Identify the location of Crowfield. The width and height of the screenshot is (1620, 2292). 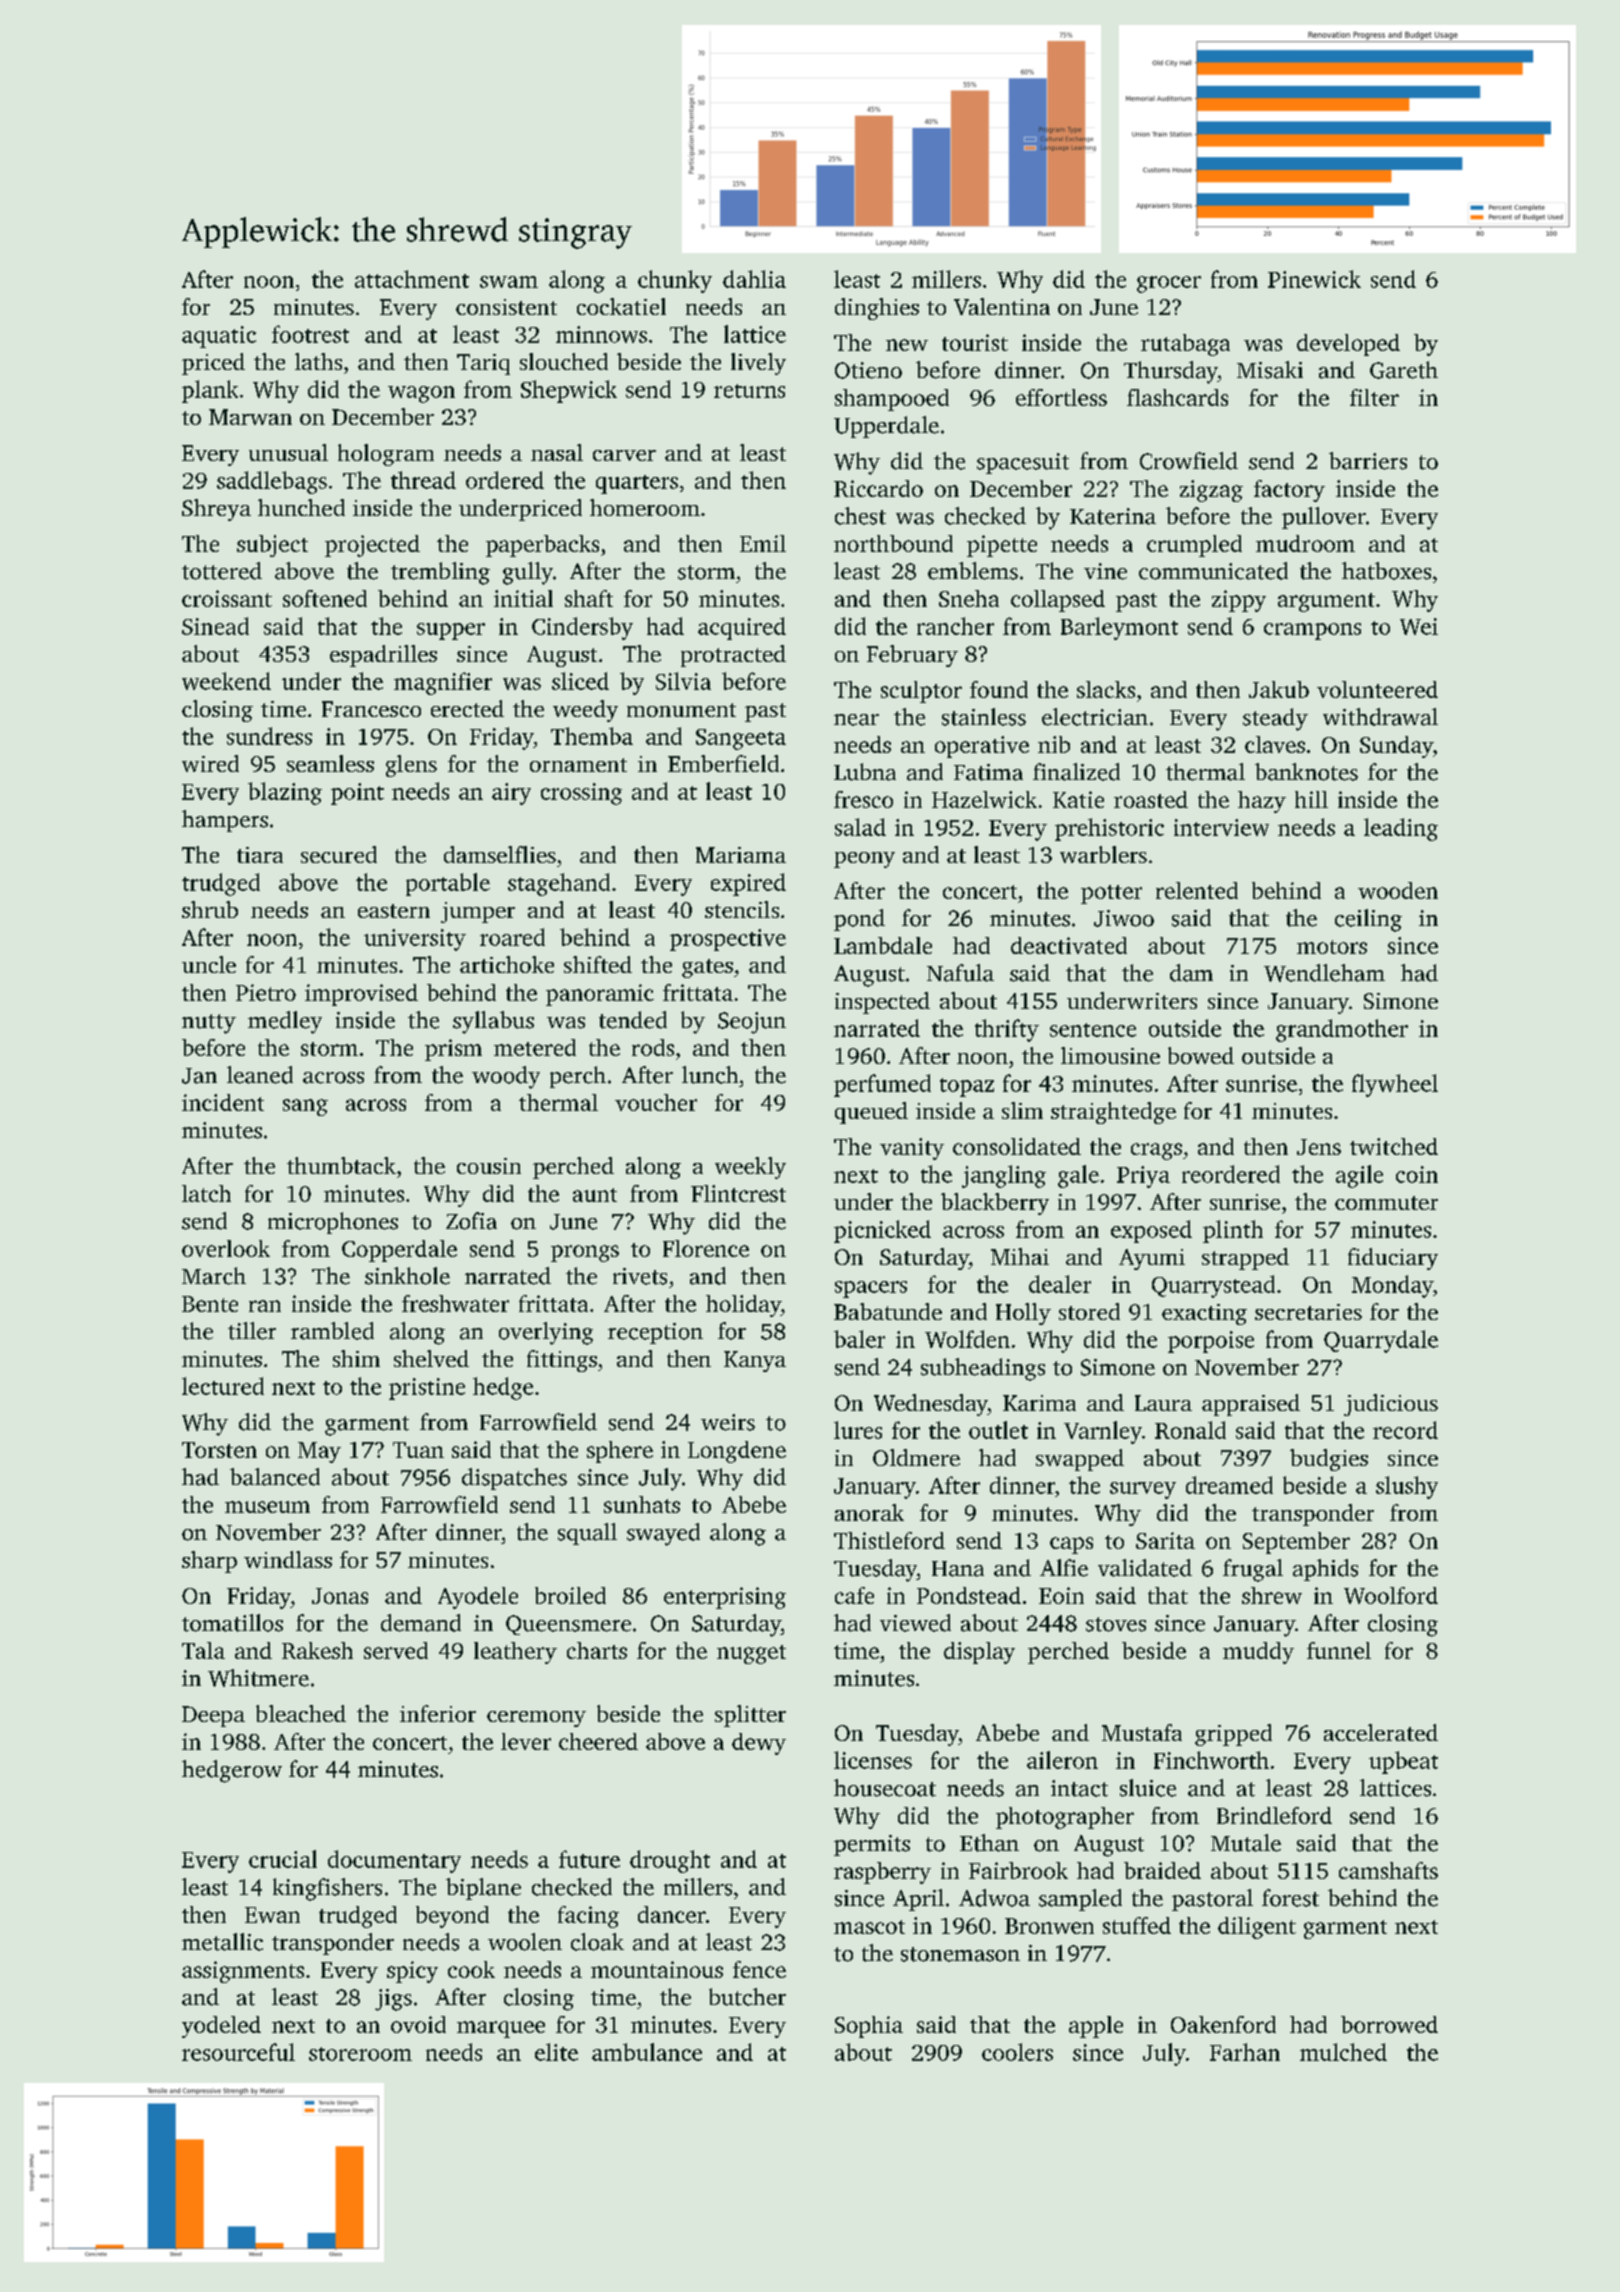
(1189, 461).
